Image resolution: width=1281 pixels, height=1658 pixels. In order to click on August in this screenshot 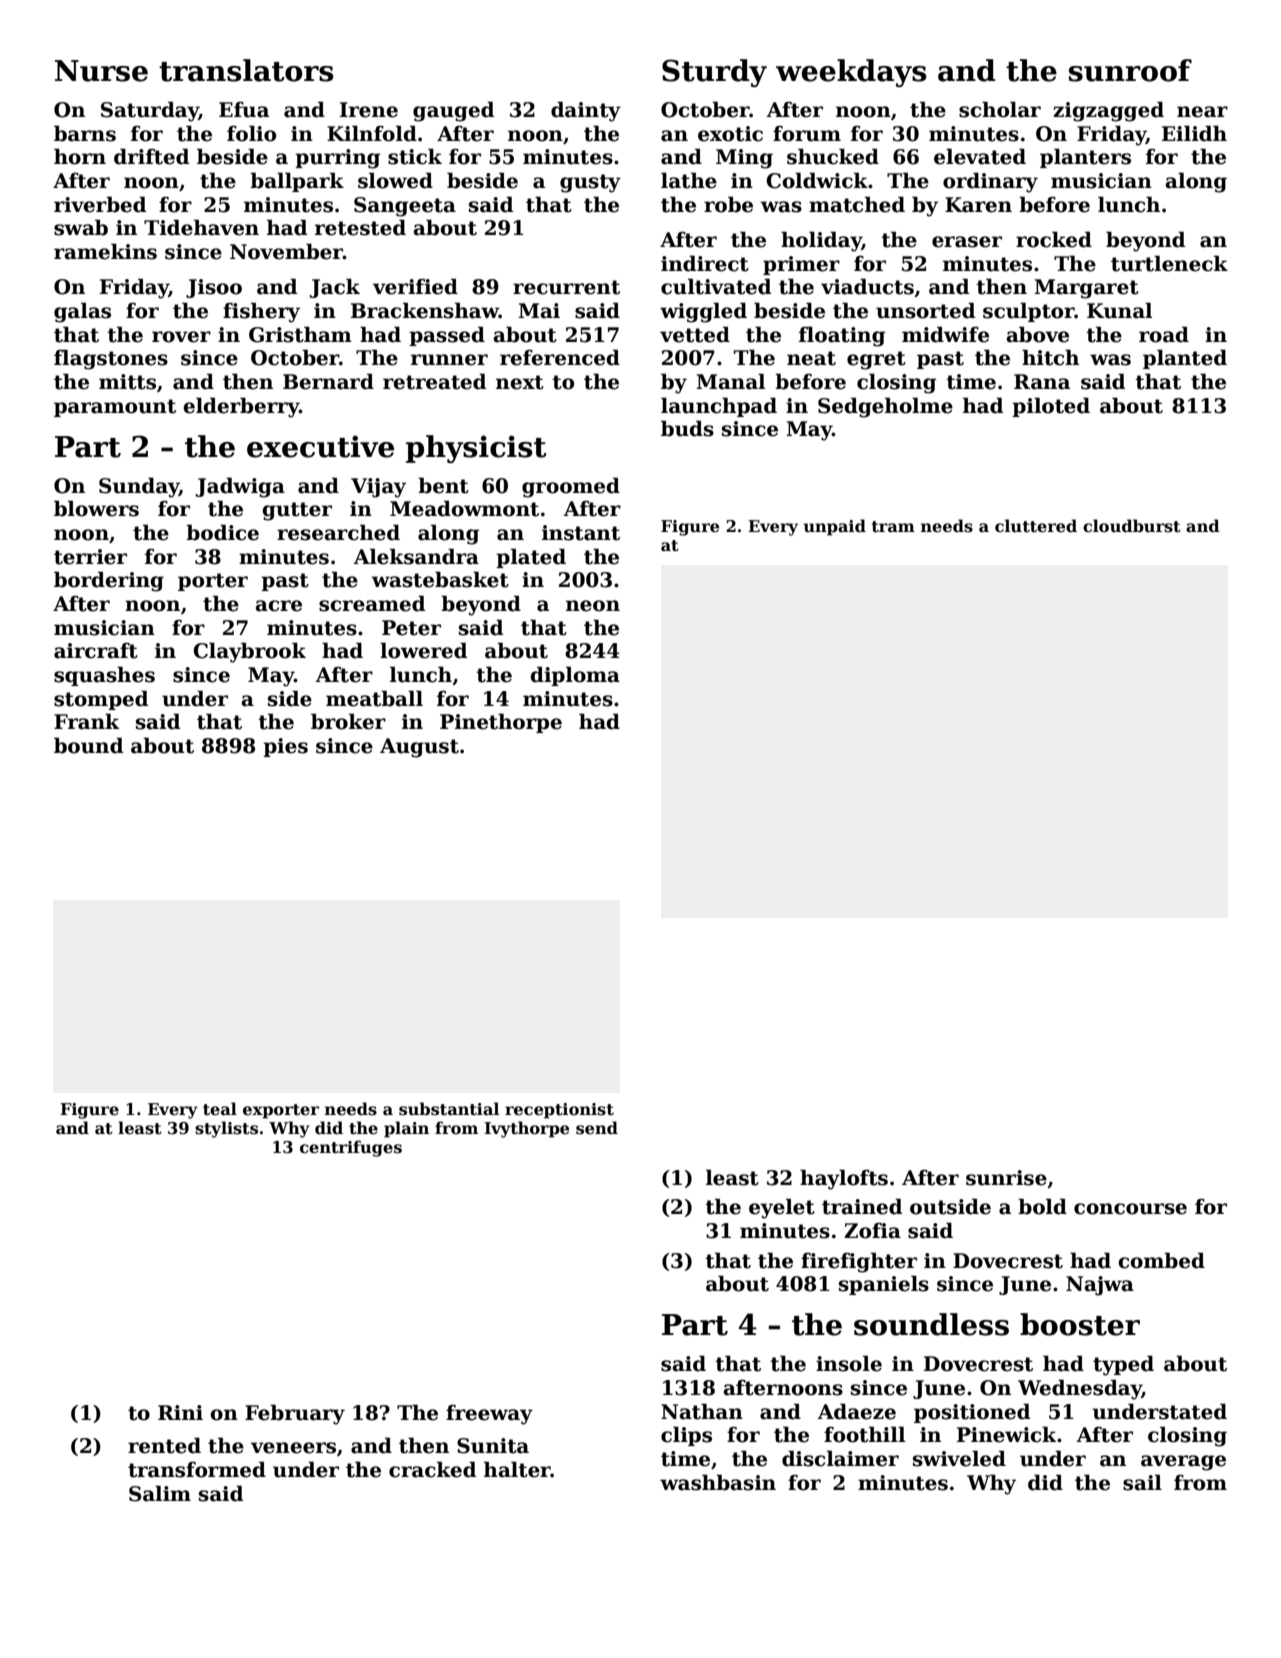, I will do `click(419, 748)`.
